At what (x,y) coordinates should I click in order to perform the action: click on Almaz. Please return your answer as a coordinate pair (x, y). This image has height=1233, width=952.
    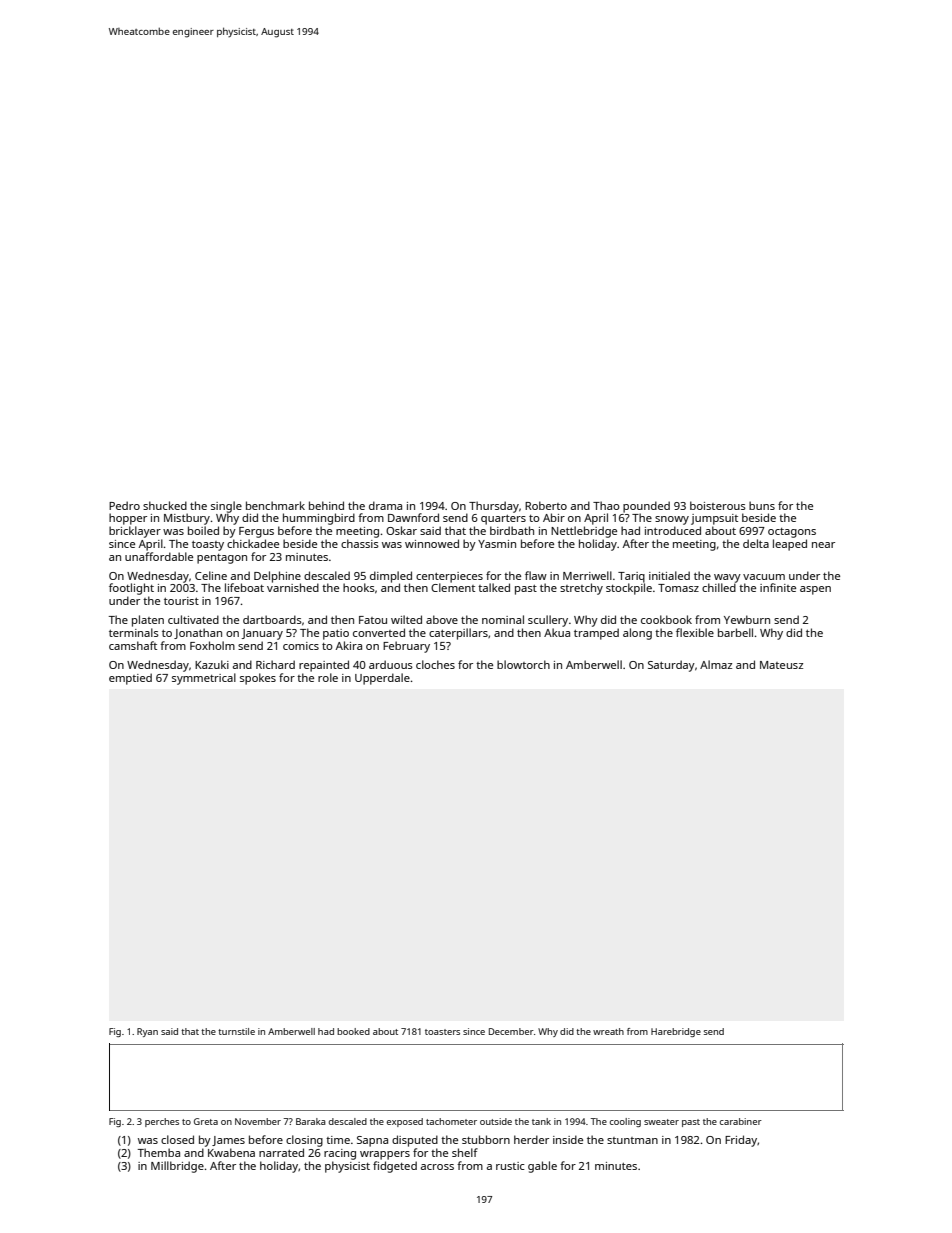
    Looking at the image, I should click on (716, 664).
